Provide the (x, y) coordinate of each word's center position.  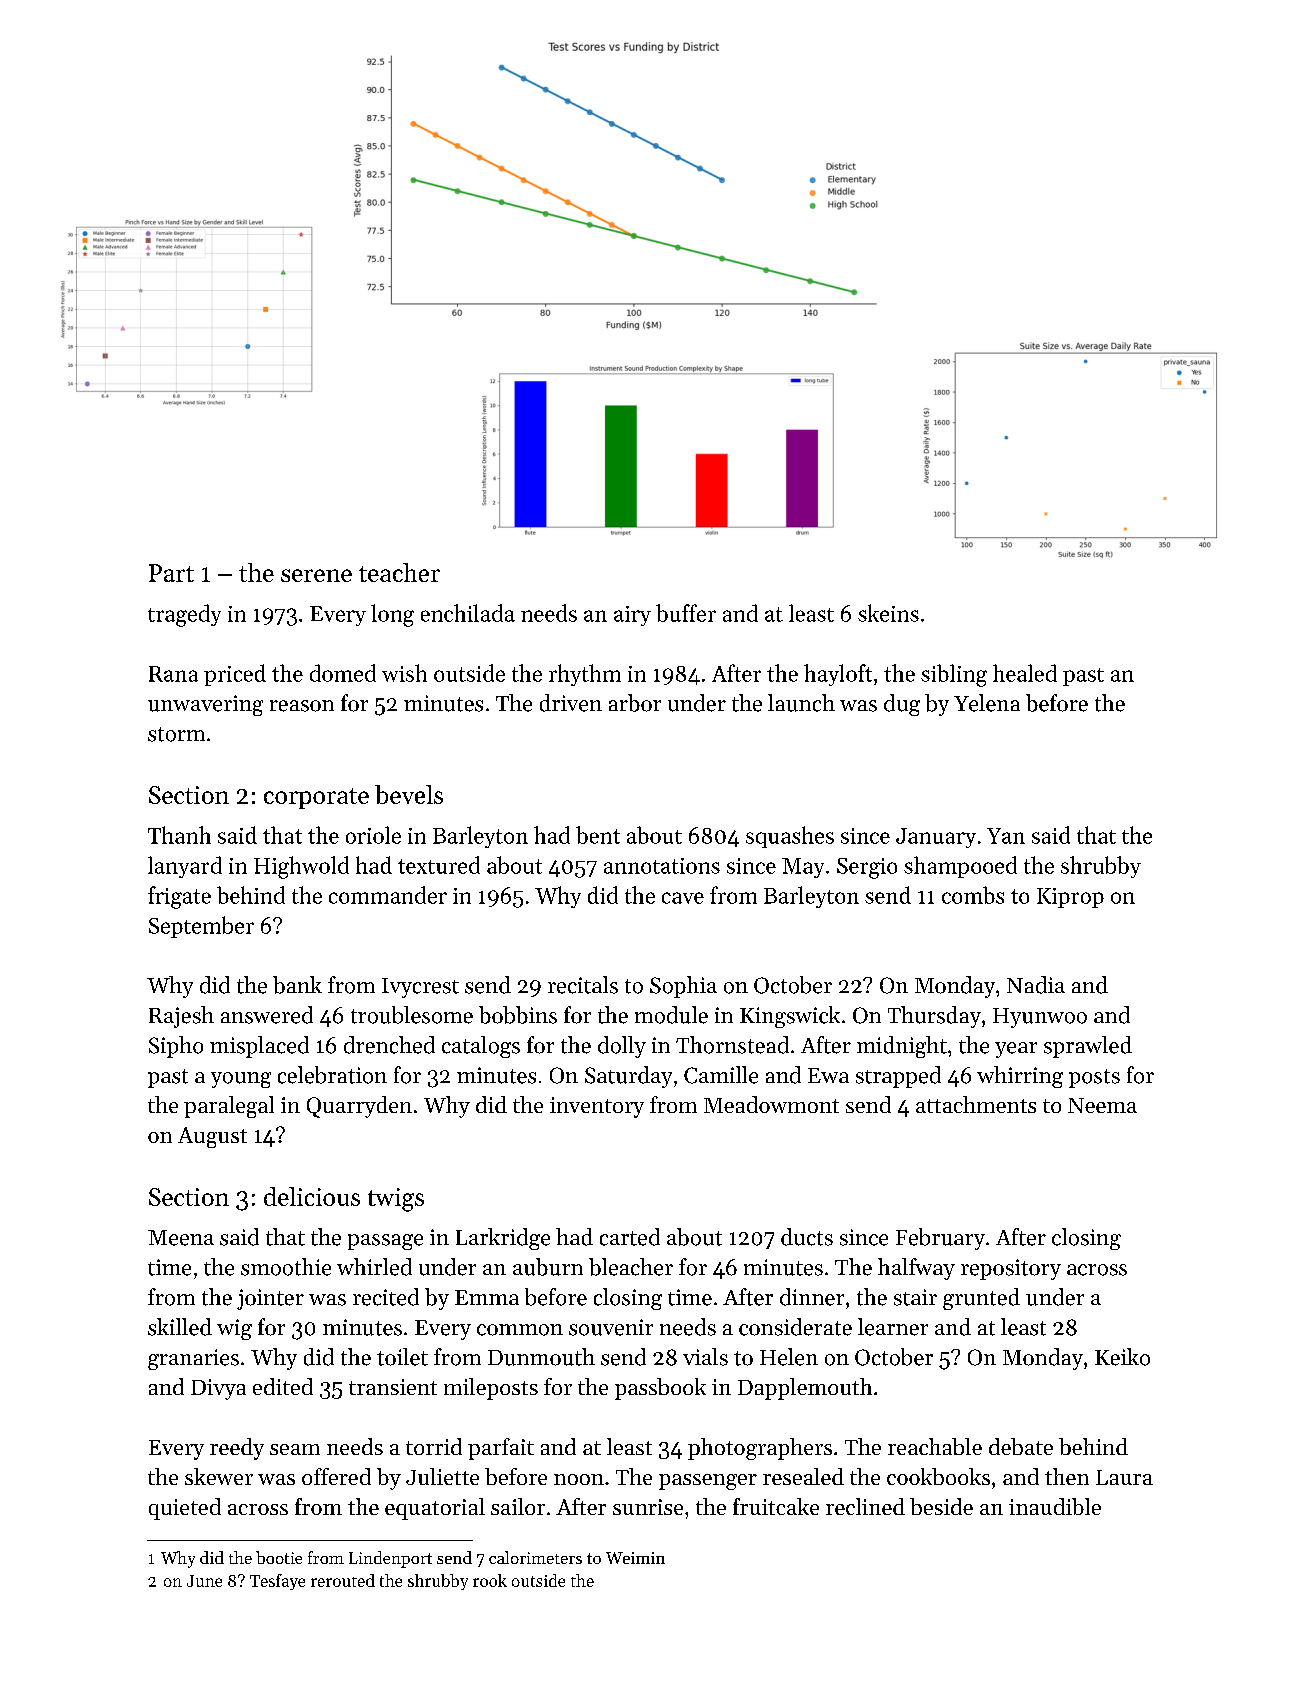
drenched (389, 1045)
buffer (686, 613)
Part (171, 573)
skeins (888, 613)
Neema (1102, 1105)
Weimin (635, 1558)
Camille (721, 1075)
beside (941, 1506)
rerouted (343, 1580)
